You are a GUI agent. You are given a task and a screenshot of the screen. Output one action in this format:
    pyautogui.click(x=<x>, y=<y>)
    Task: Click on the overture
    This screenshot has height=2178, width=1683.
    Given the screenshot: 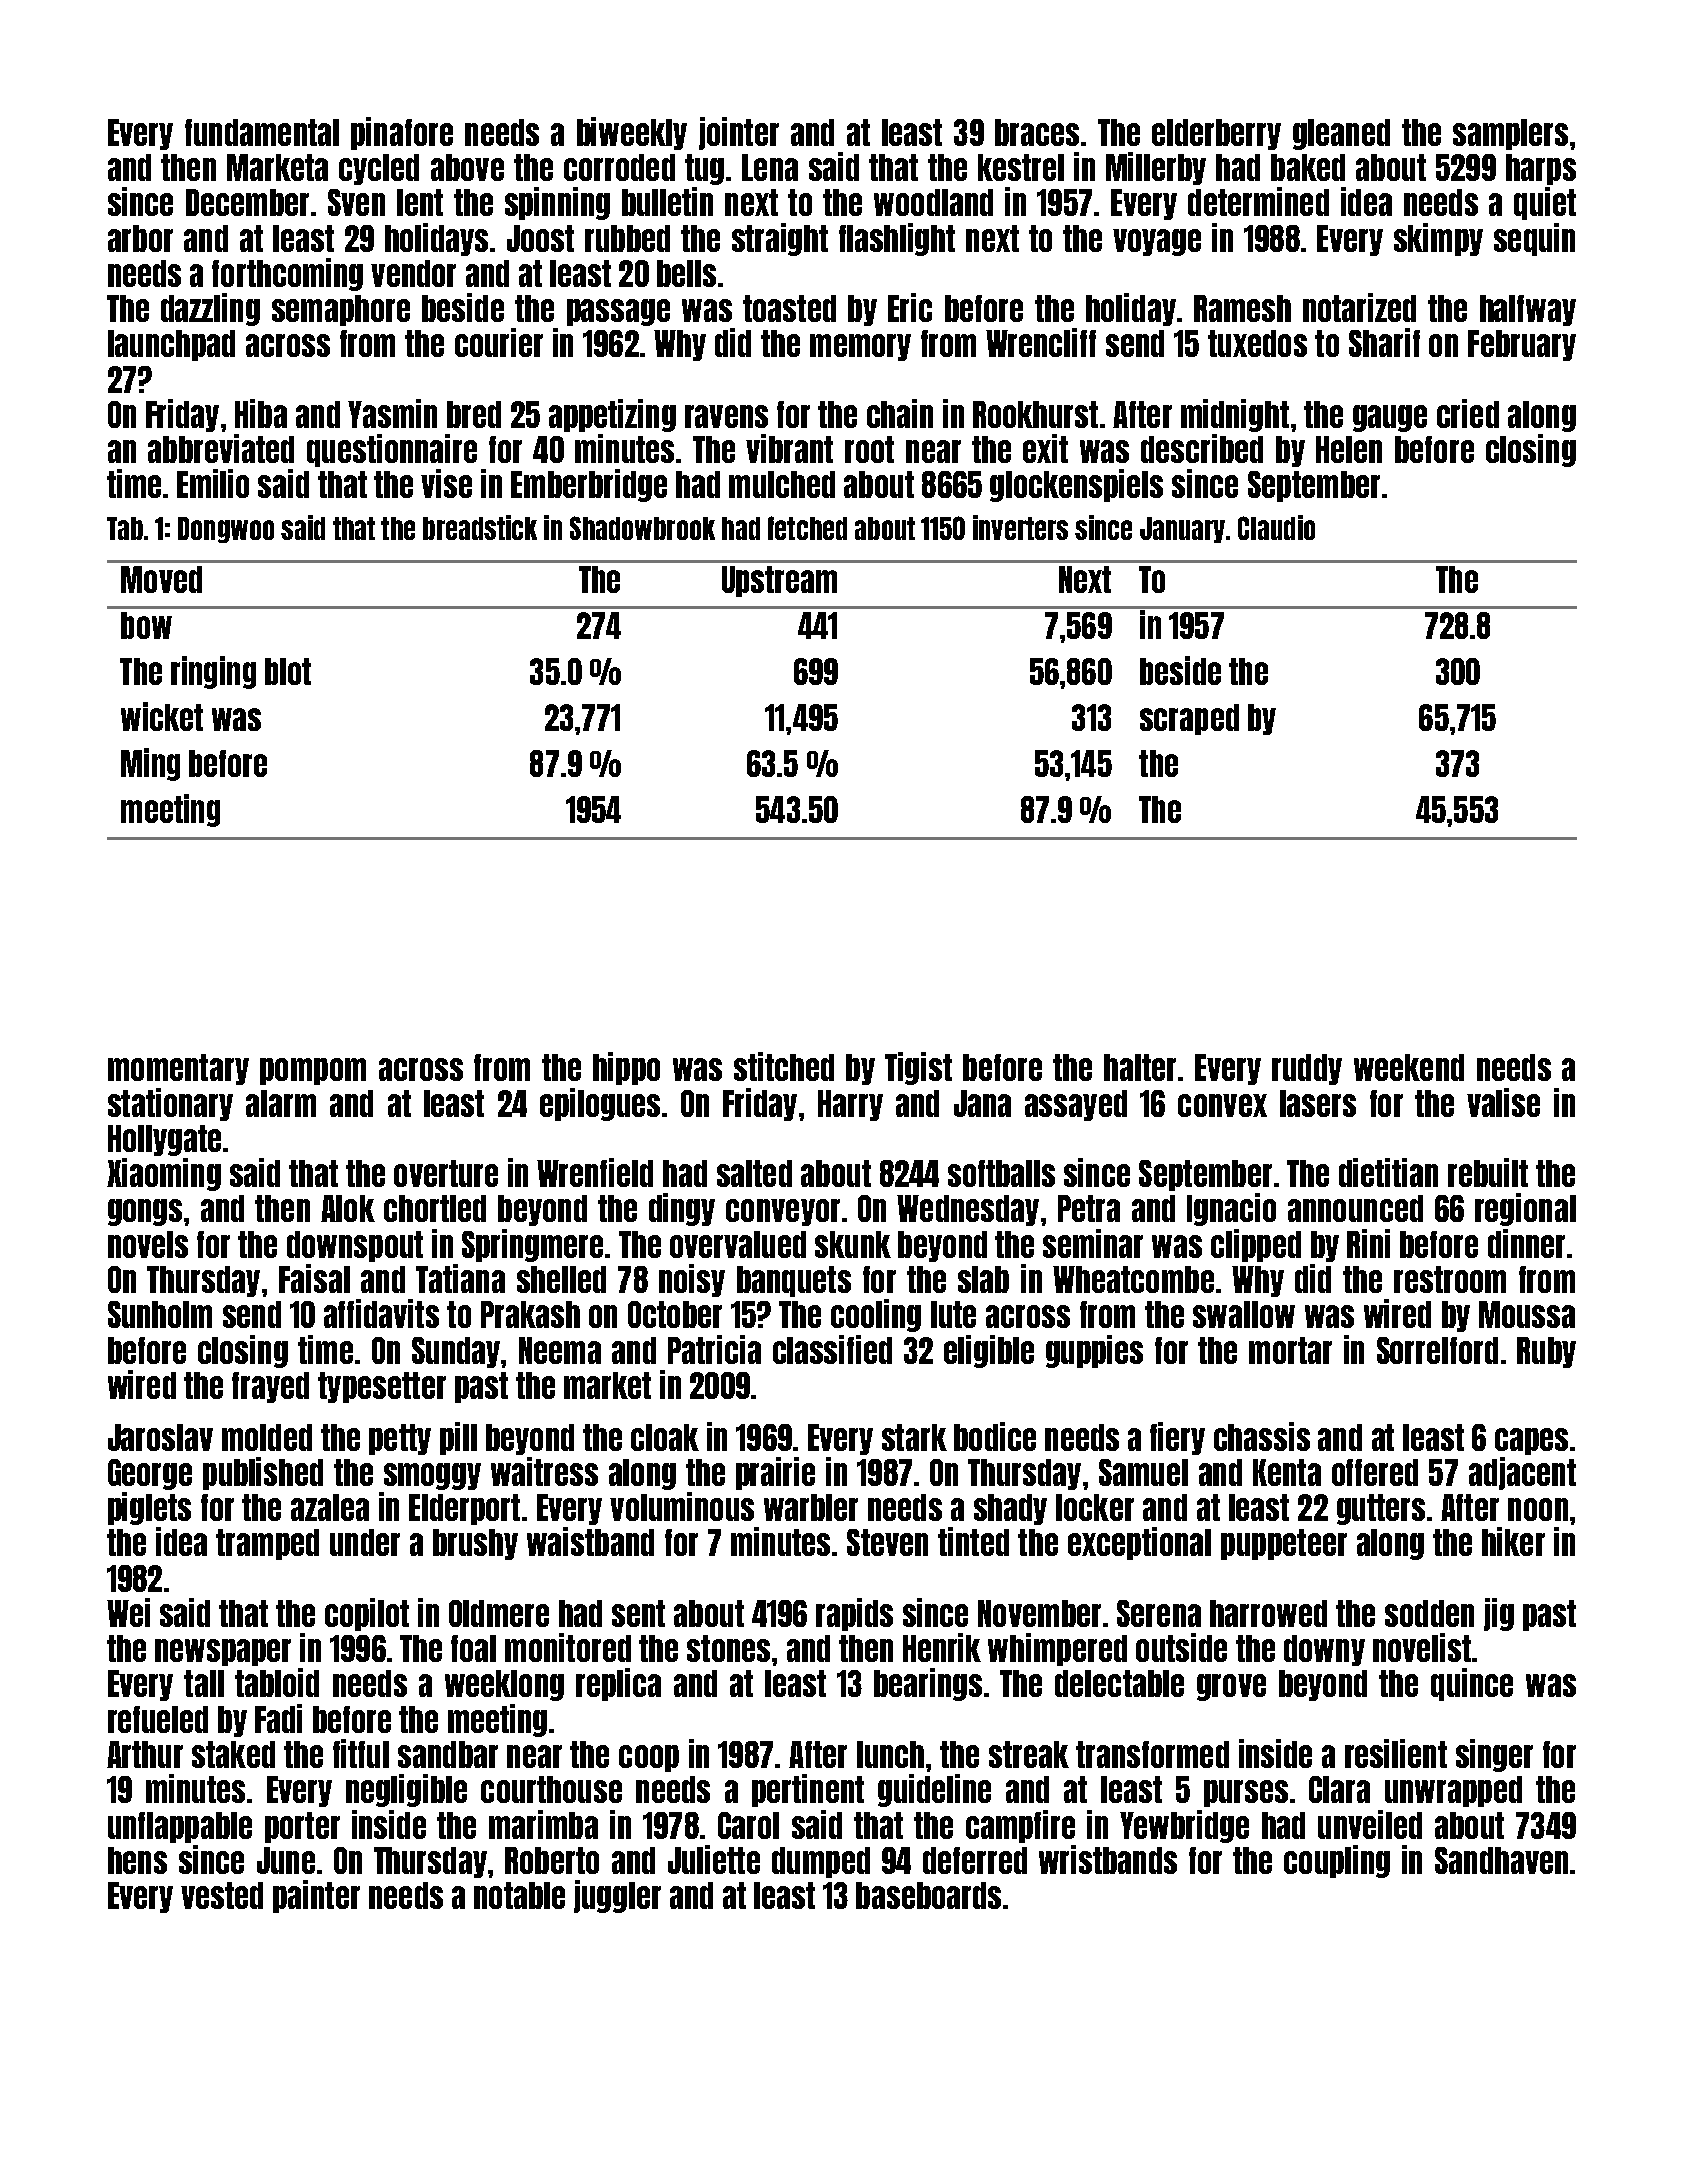 What is the action you would take?
    pyautogui.click(x=446, y=1173)
